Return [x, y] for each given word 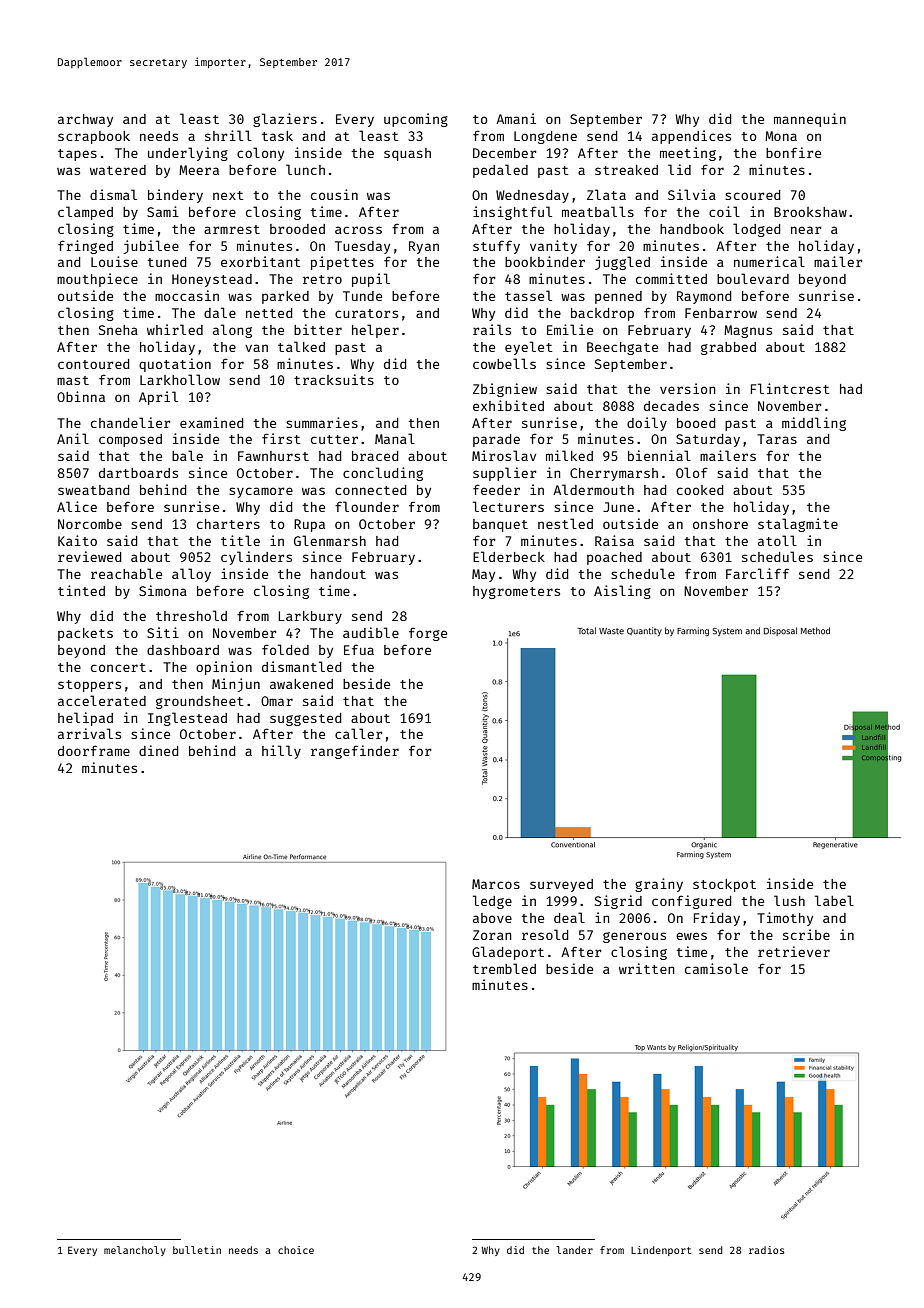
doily [647, 424]
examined [211, 422]
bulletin [197, 1250]
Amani [516, 118]
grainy [659, 885]
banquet [500, 525]
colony [260, 154]
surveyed [561, 885]
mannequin [810, 120]
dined [158, 750]
